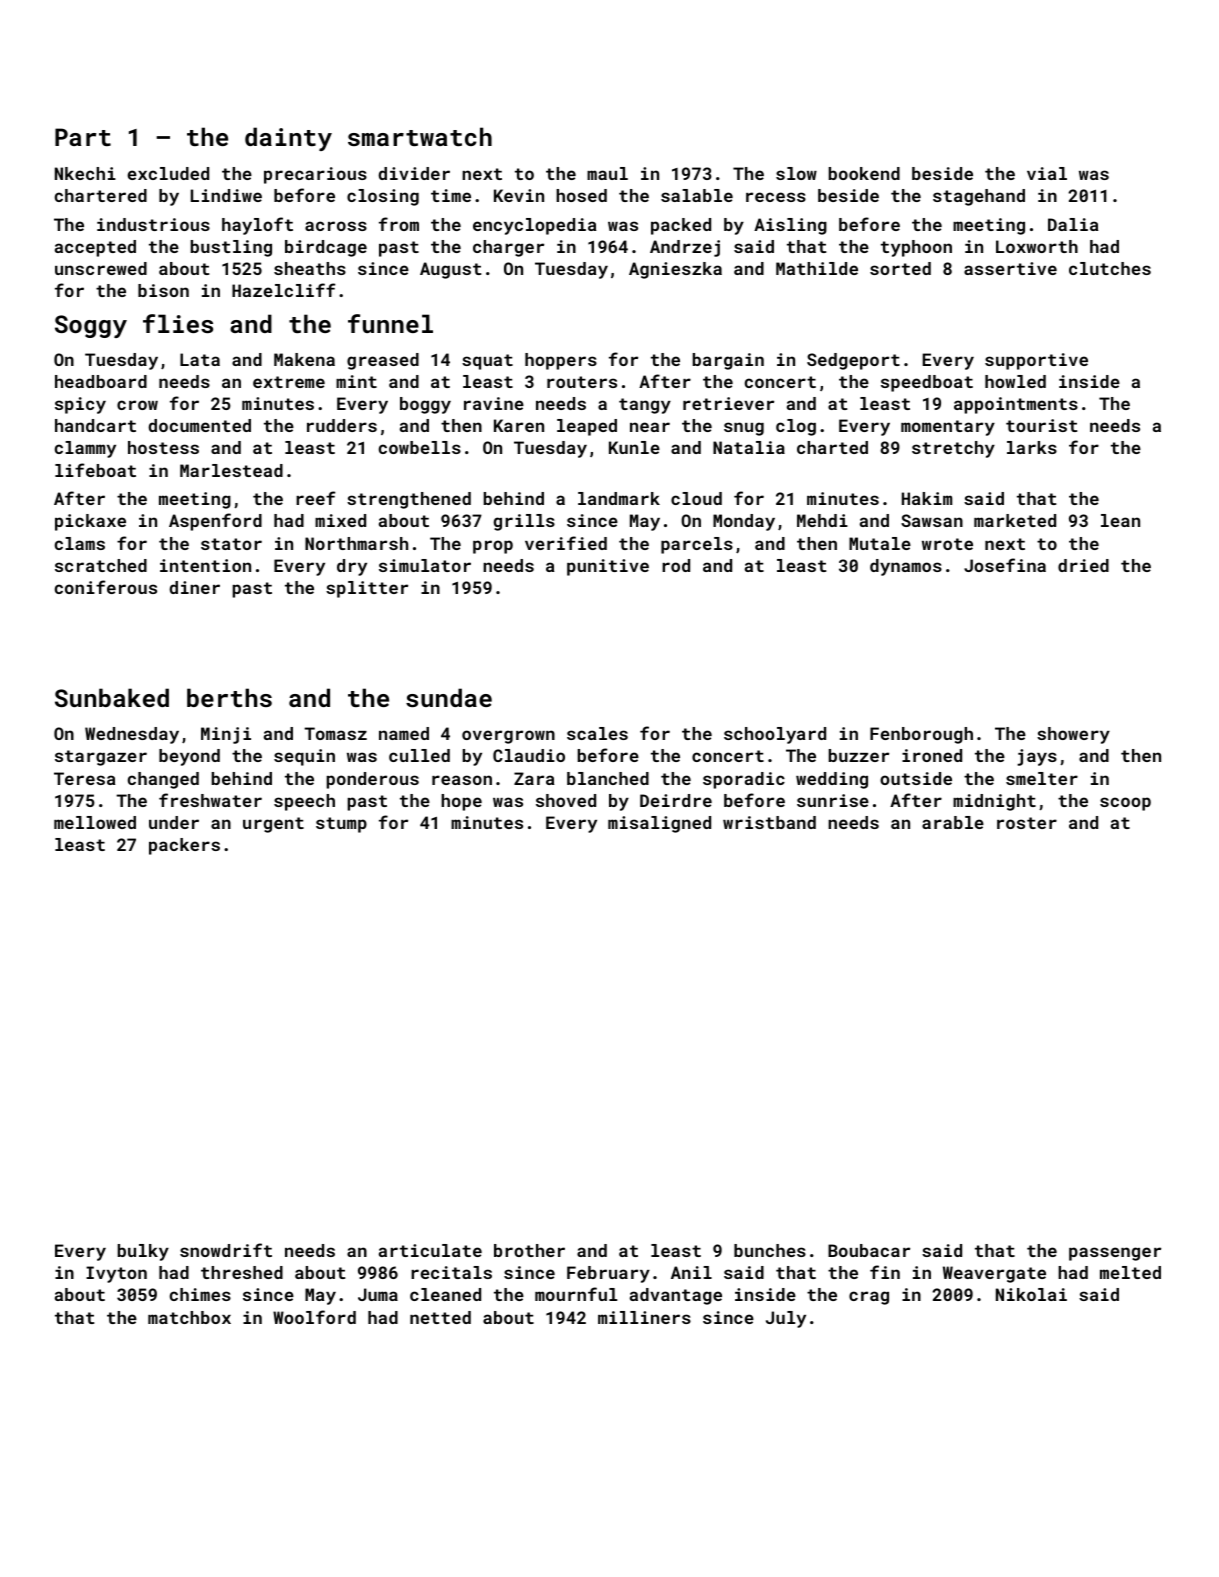 The height and width of the screenshot is (1577, 1219). I want to click on brother, so click(529, 1250).
